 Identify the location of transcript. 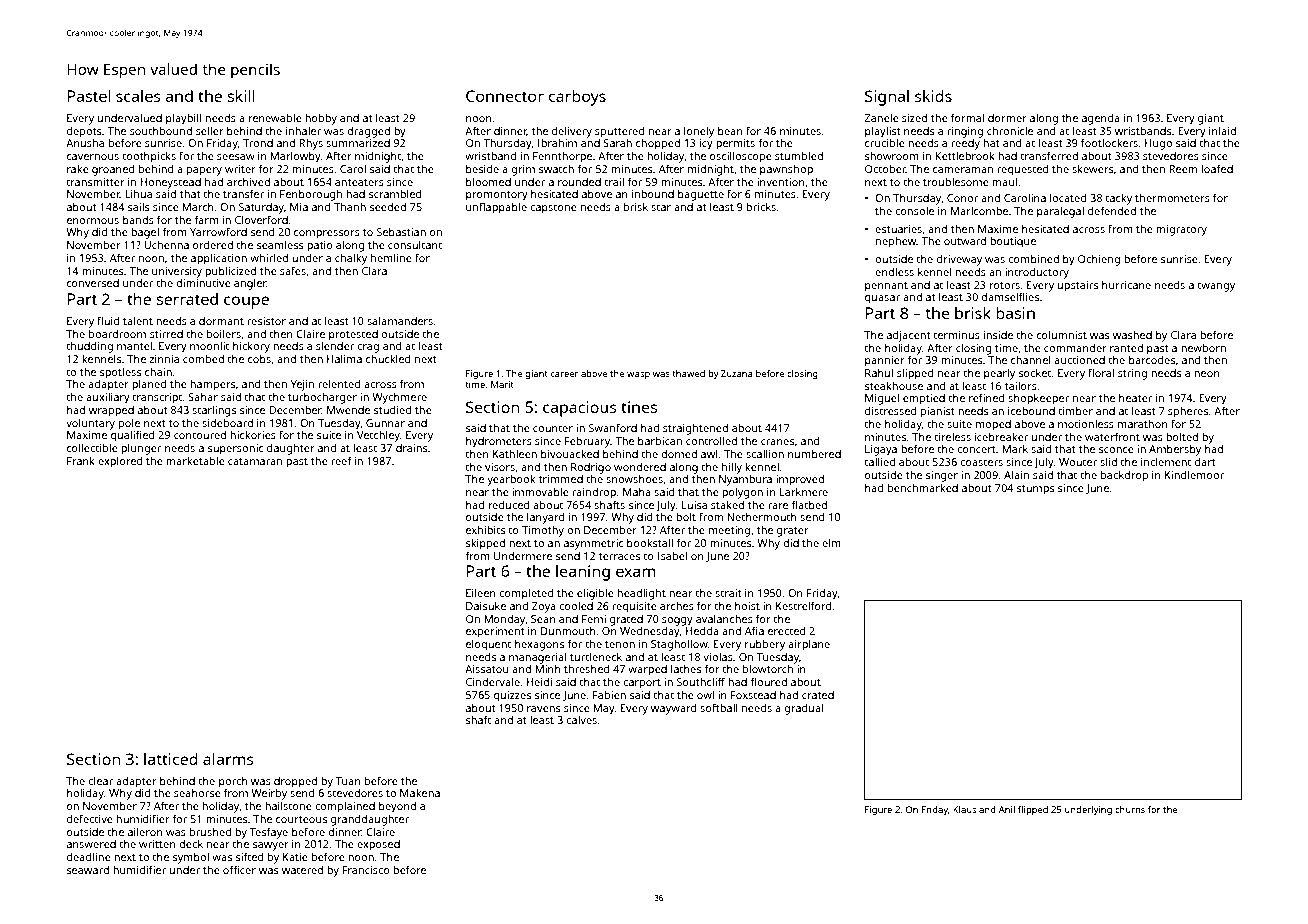
(157, 398).
